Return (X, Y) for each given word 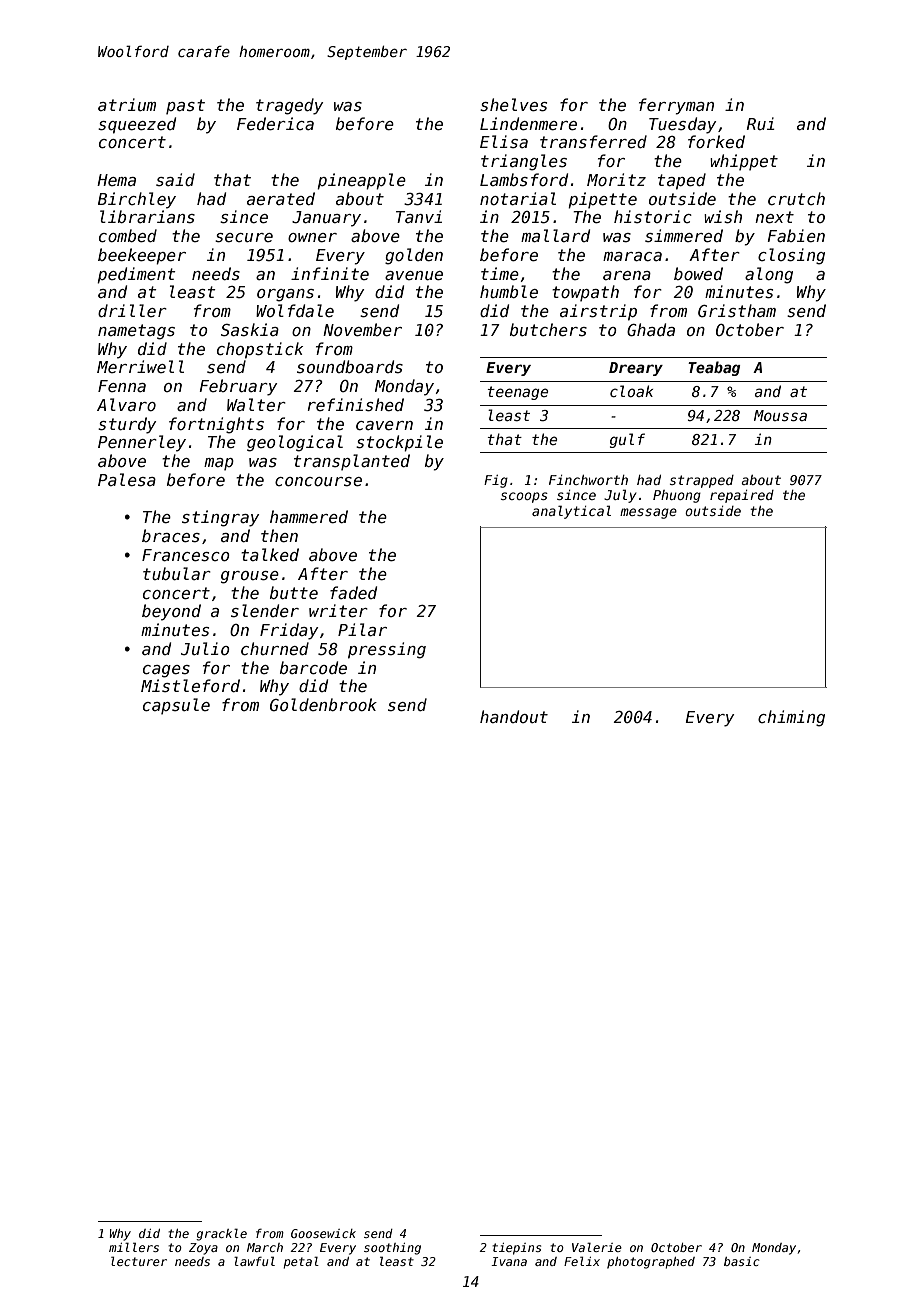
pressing (387, 650)
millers (134, 1247)
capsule (176, 706)
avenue (414, 275)
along (769, 275)
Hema (116, 180)
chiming (791, 718)
